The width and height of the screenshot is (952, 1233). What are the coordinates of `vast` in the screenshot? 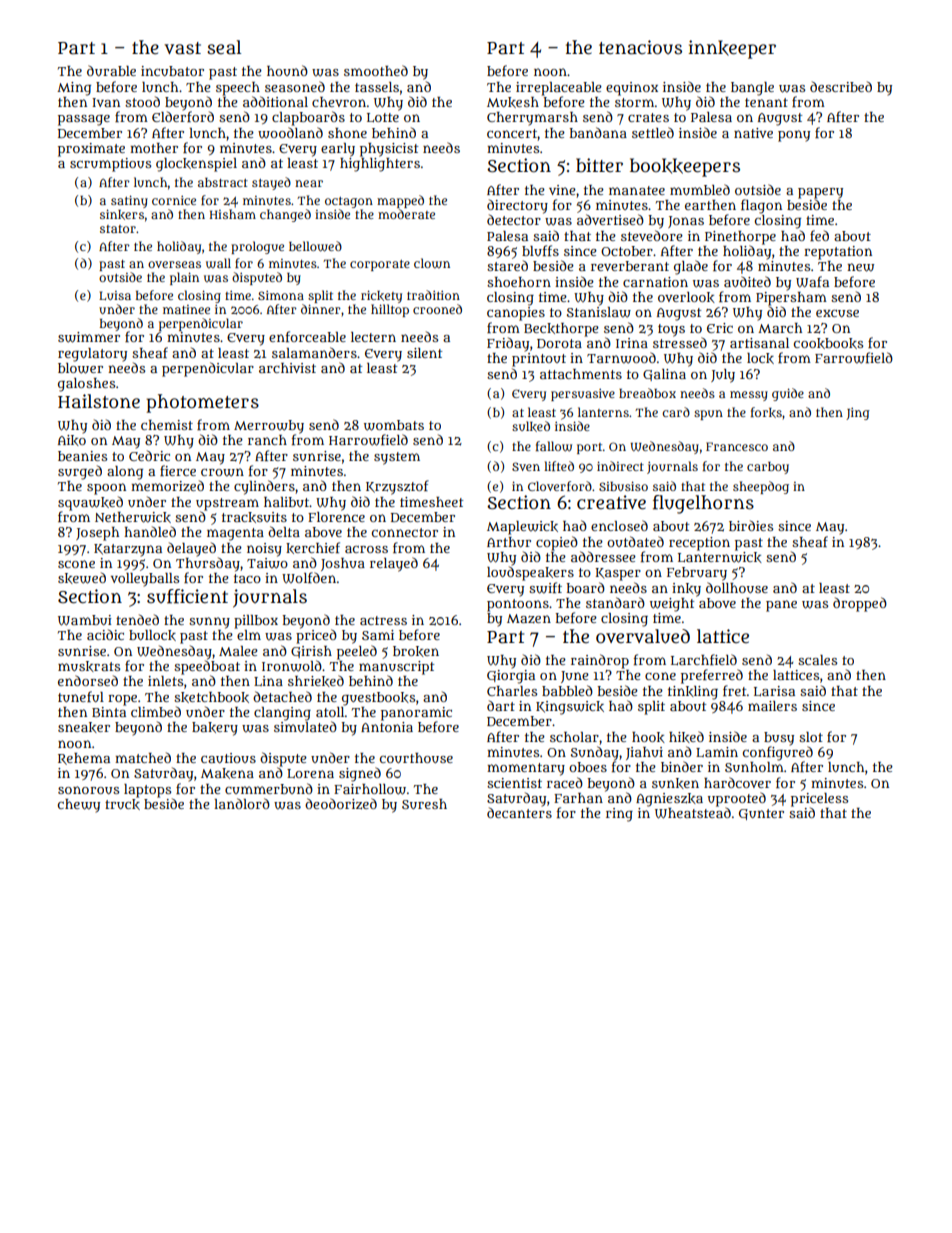 It's located at (182, 48).
